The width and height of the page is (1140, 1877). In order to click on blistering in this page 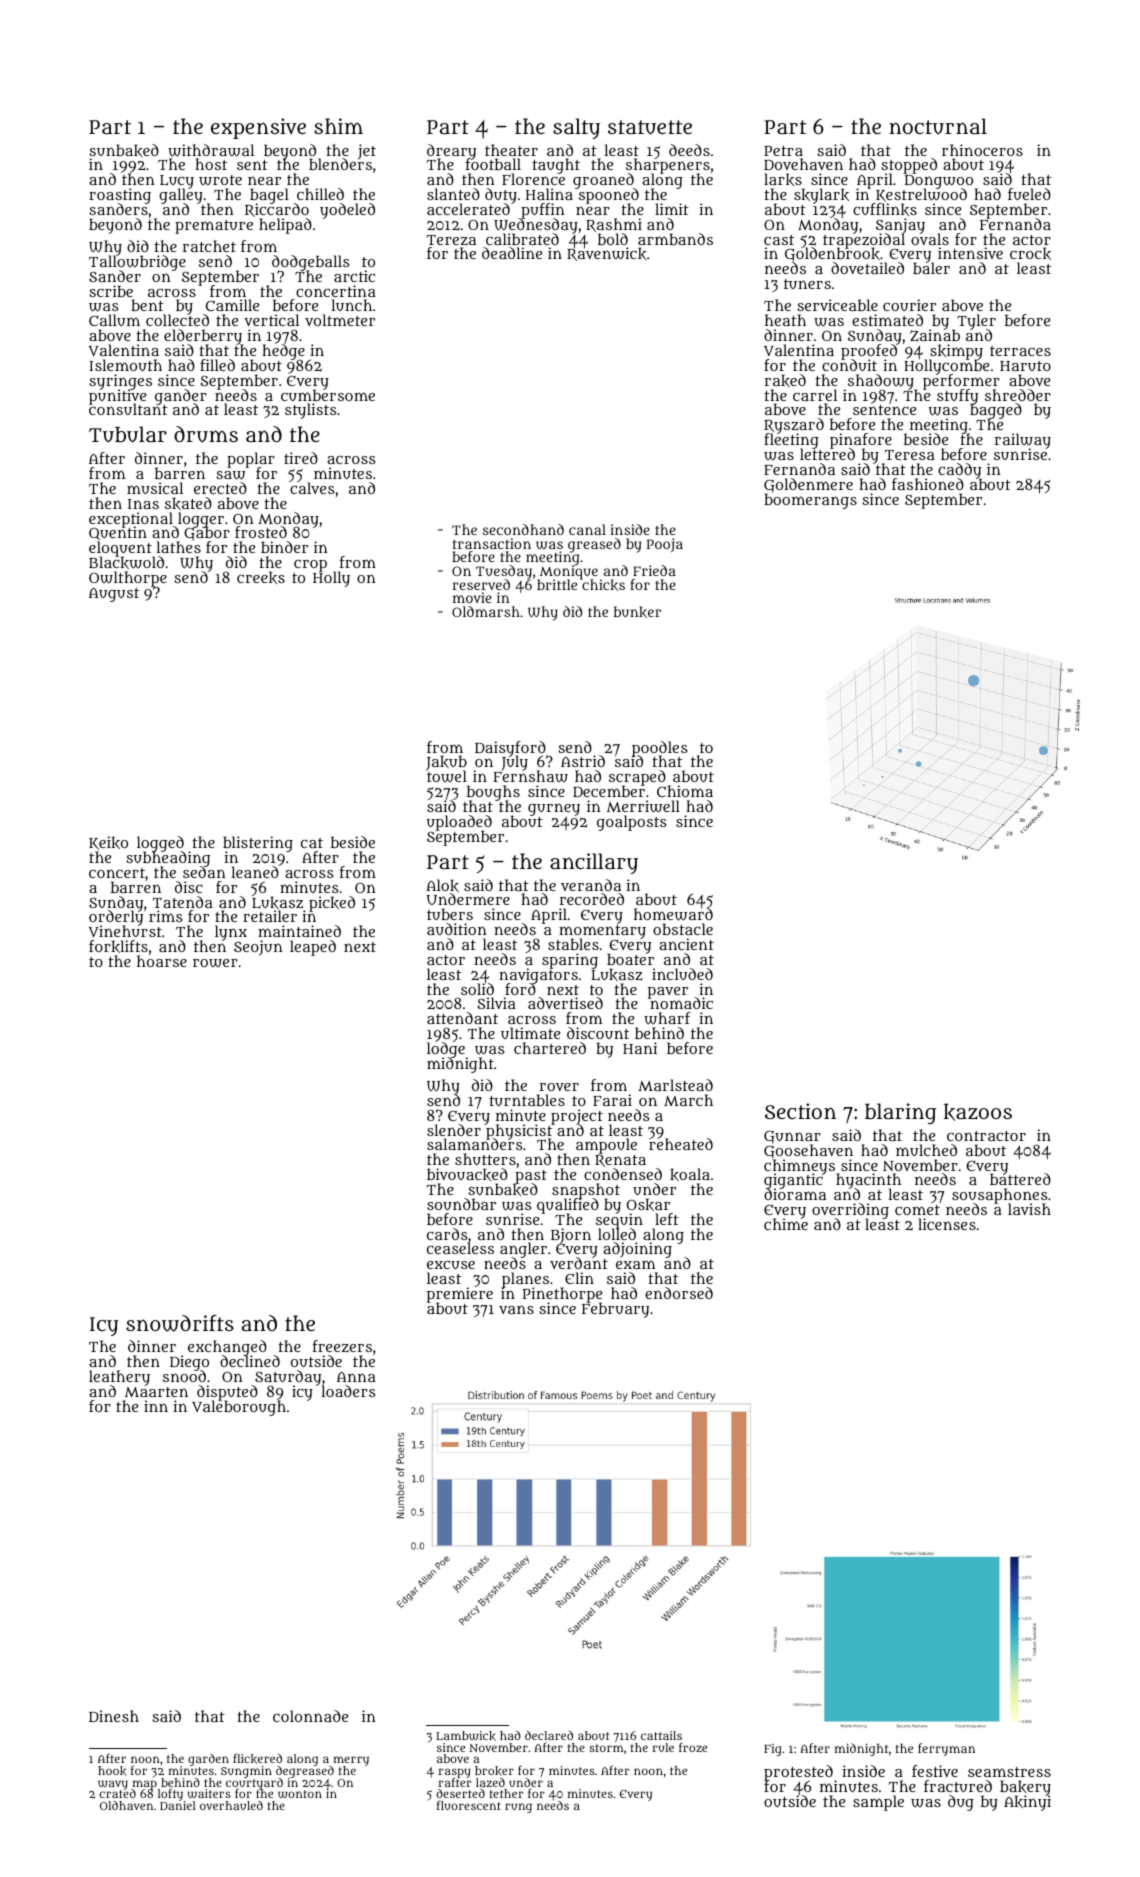, I will do `click(258, 844)`.
